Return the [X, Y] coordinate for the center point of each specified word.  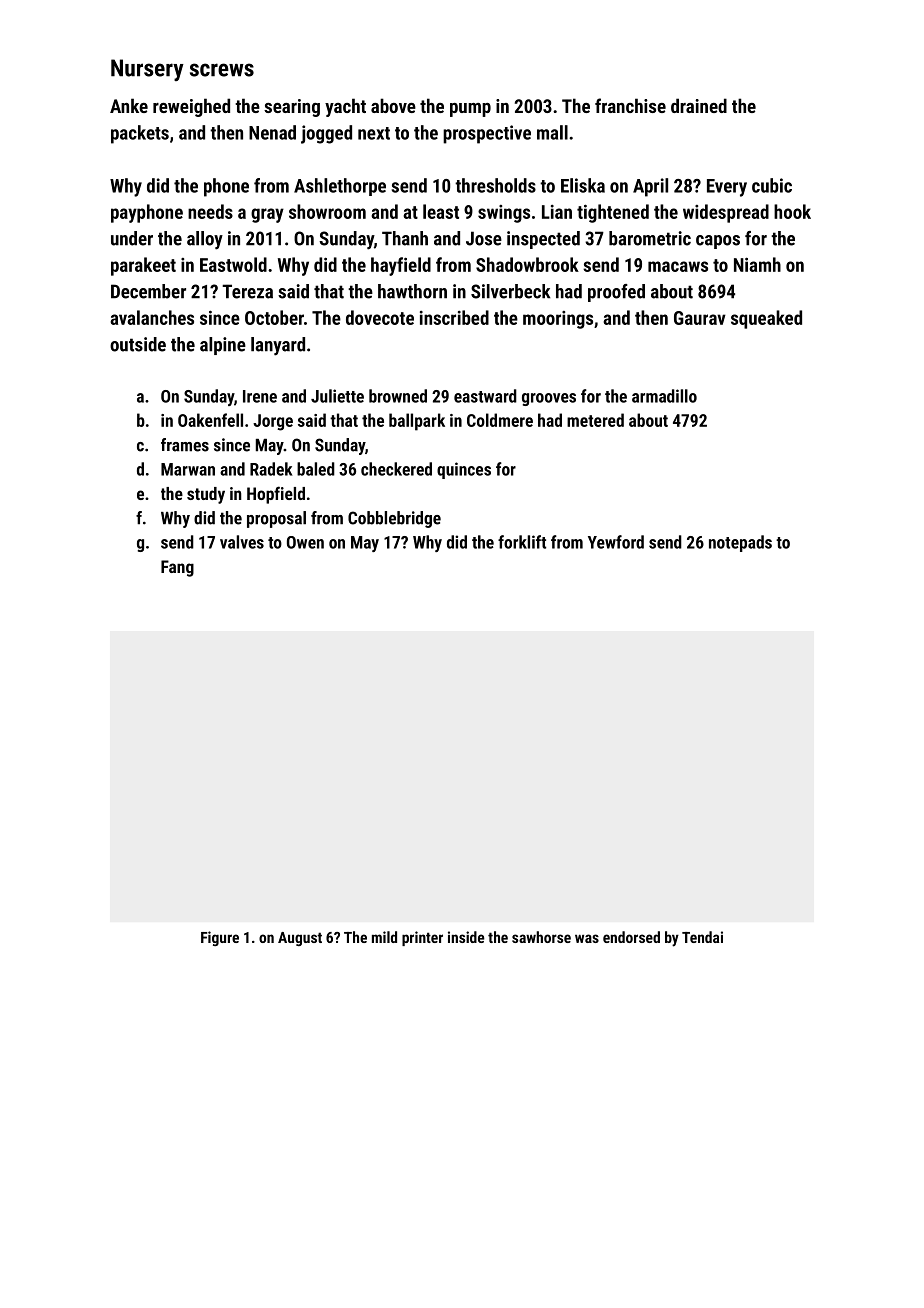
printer [422, 938]
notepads [740, 543]
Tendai [702, 937]
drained [699, 105]
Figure [220, 938]
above [393, 105]
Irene [260, 396]
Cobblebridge [394, 519]
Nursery [147, 70]
